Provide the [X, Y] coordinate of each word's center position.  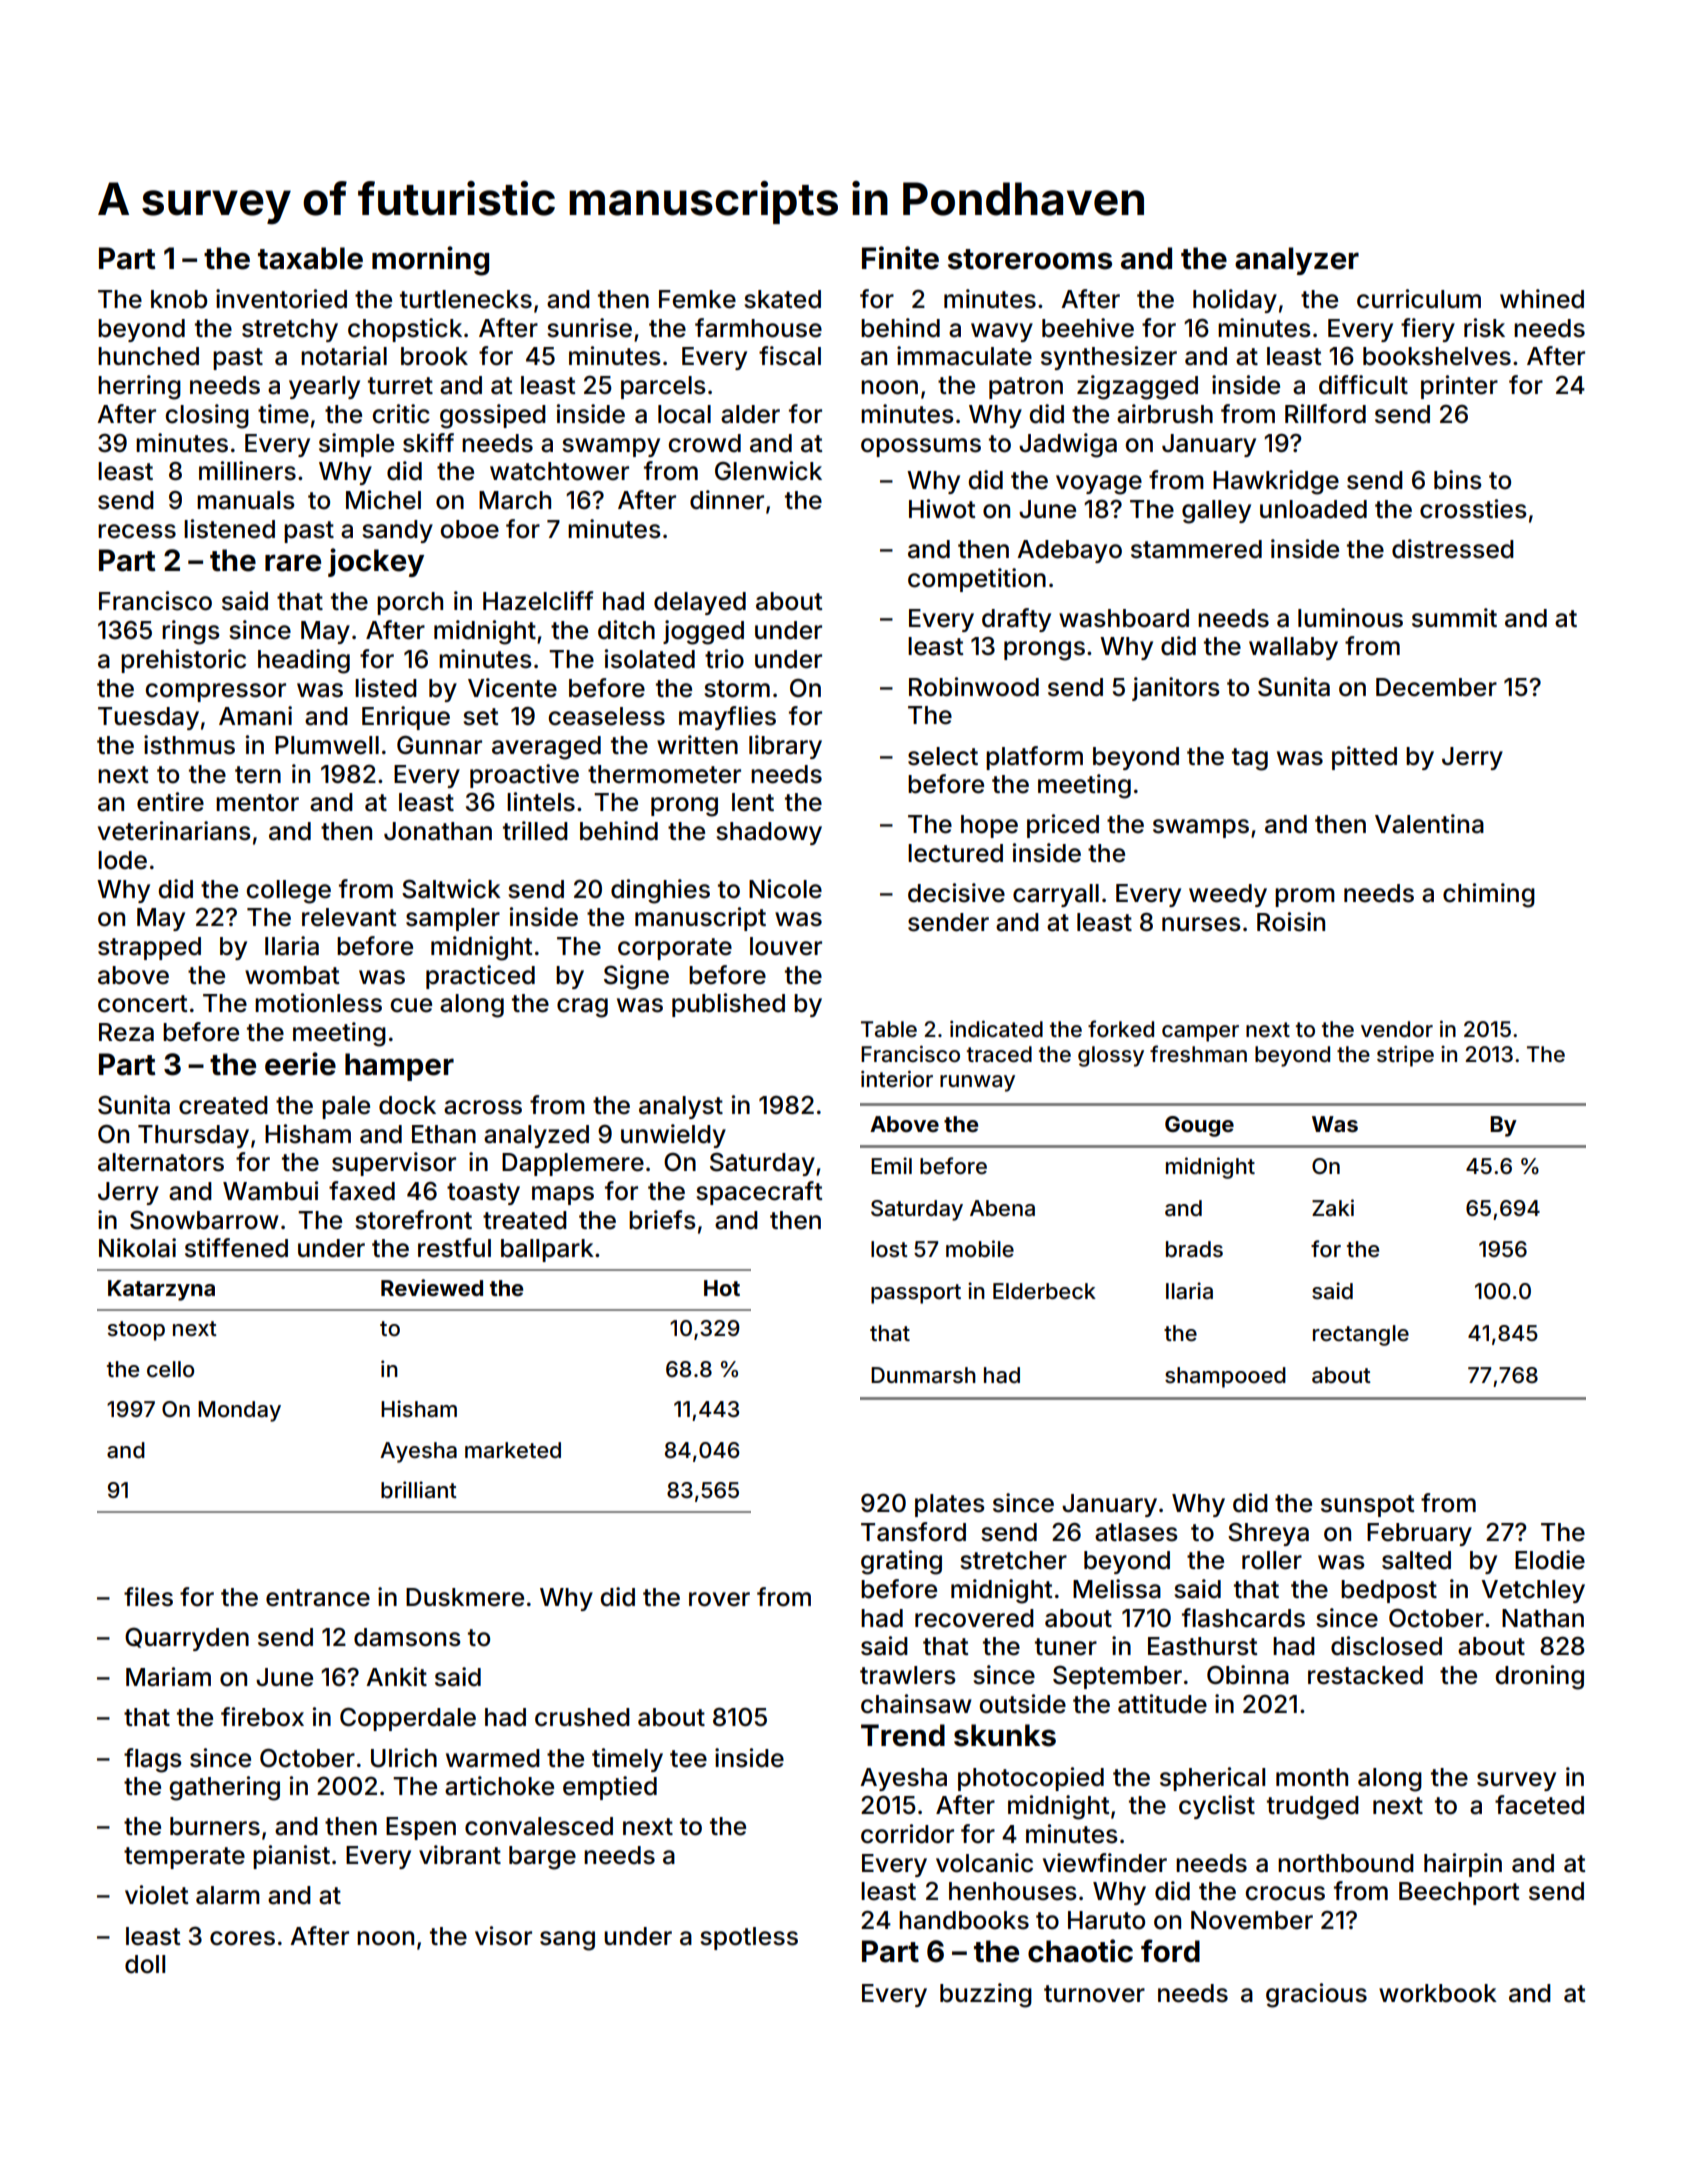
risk [1484, 328]
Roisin [1291, 922]
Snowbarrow [204, 1220]
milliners [247, 471]
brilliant [419, 1489]
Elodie [1550, 1560]
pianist [291, 1857]
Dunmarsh [923, 1375]
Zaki [1333, 1207]
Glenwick [768, 471]
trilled [535, 831]
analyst [681, 1107]
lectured [955, 853]
